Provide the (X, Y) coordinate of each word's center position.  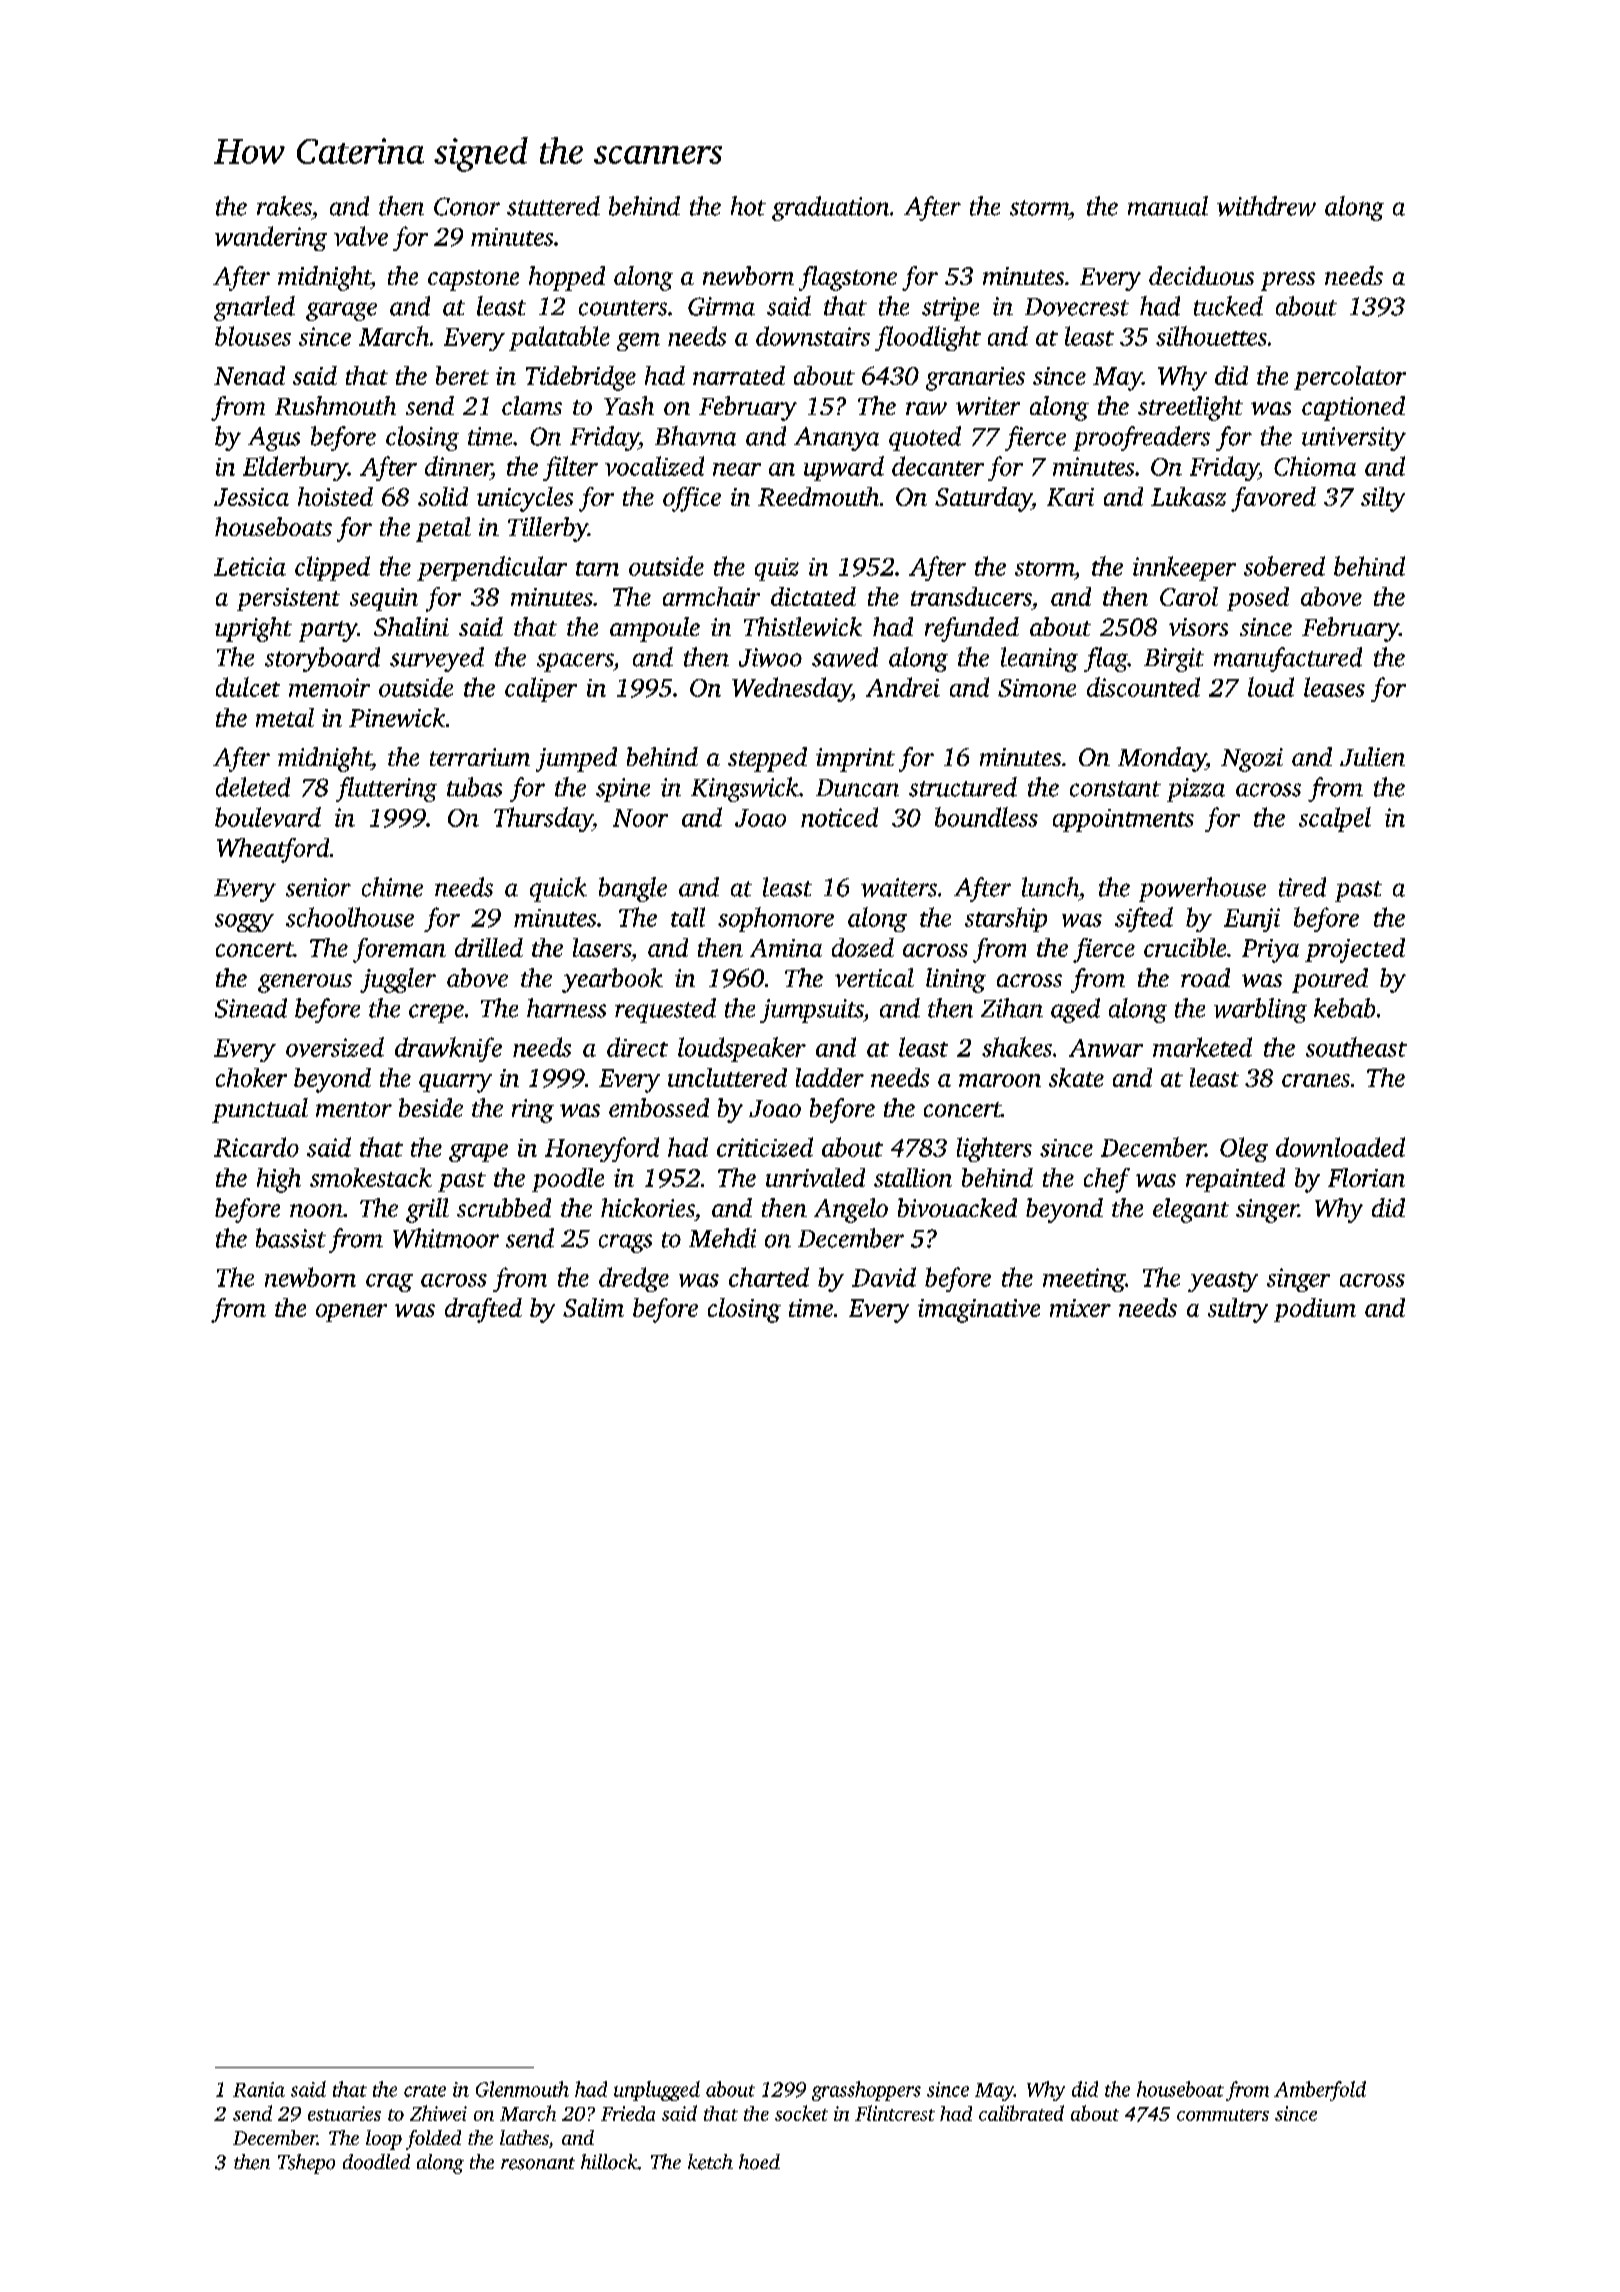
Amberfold (1320, 2091)
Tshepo (306, 2164)
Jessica (251, 497)
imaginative (979, 1311)
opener (351, 1313)
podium (1315, 1310)
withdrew (1266, 206)
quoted (925, 438)
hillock (609, 2162)
